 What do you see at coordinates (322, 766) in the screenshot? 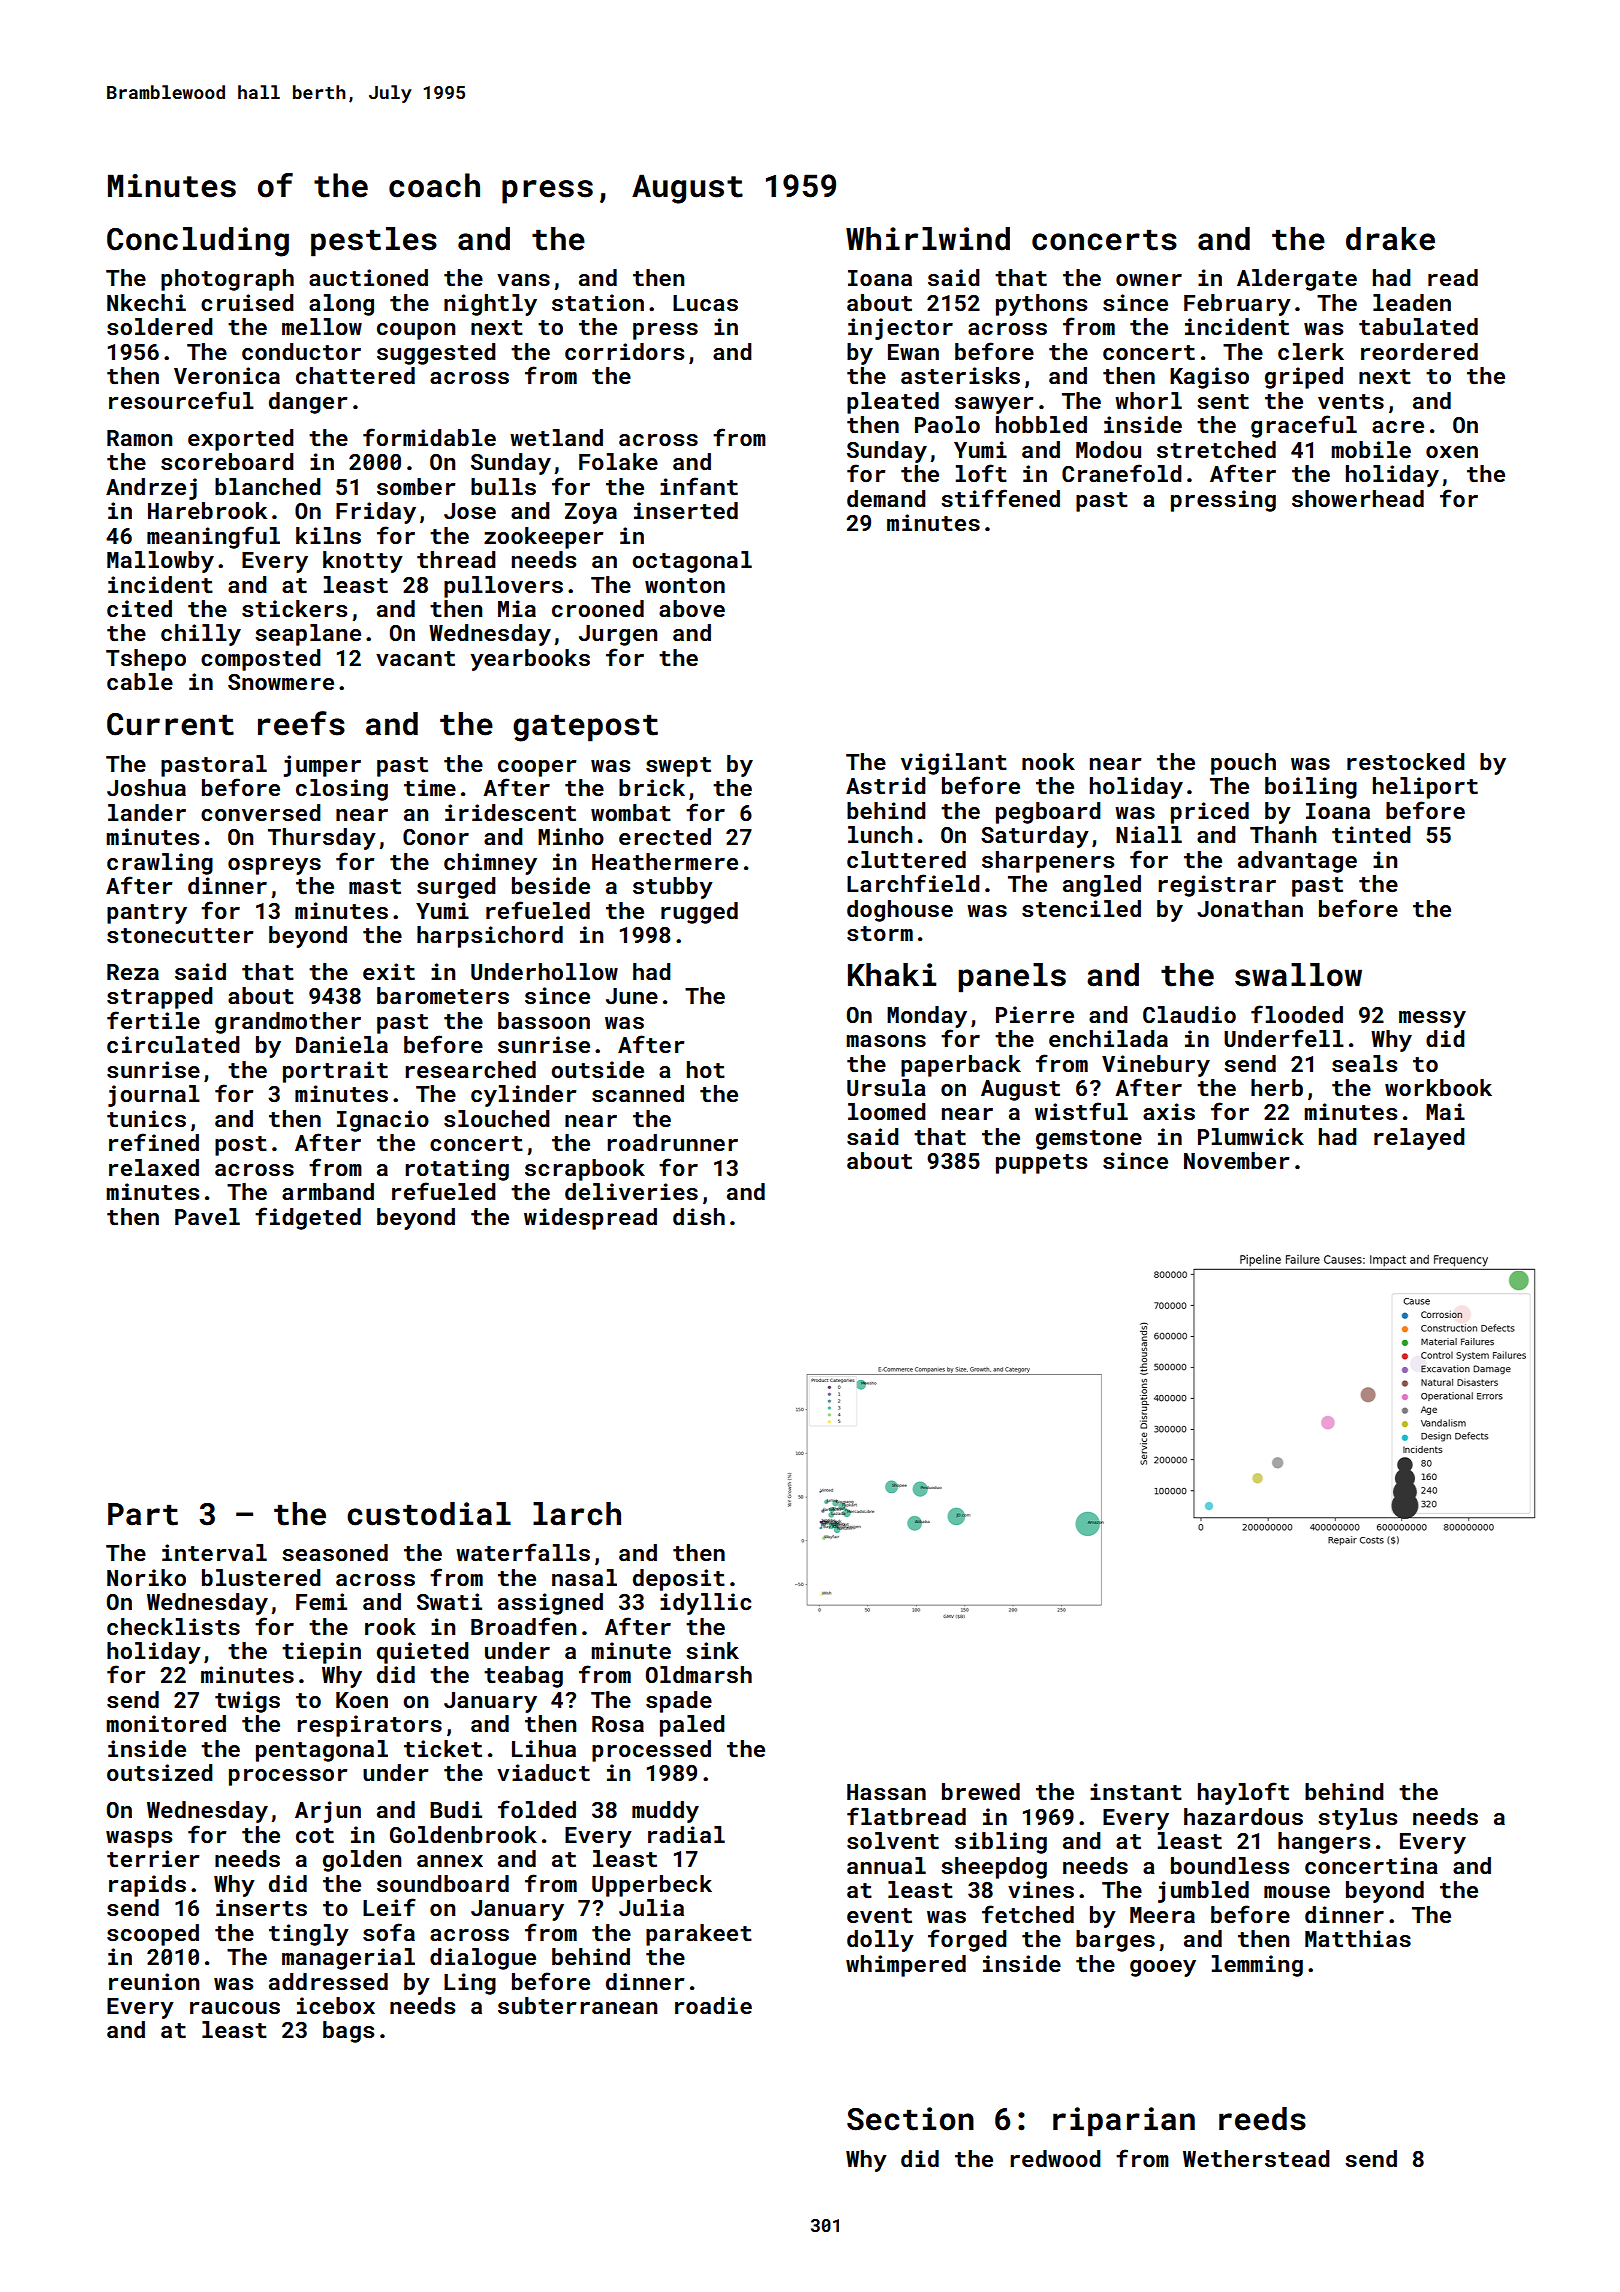
I see `jumper` at bounding box center [322, 766].
